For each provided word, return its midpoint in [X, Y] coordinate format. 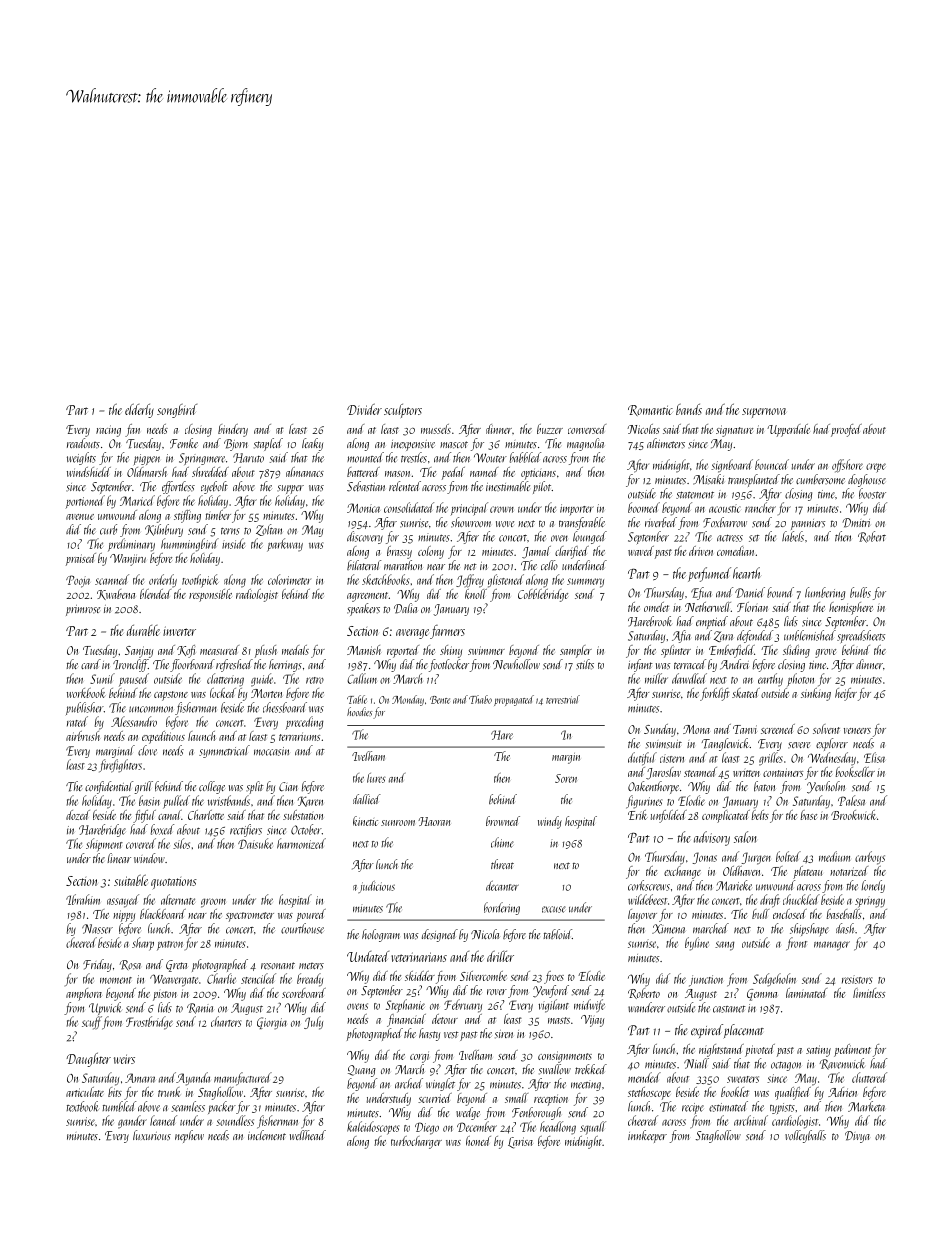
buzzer [550, 429]
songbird [177, 411]
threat [502, 864]
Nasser [97, 929]
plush [266, 651]
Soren [566, 778]
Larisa [520, 1143]
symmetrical [224, 751]
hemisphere [851, 608]
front [796, 944]
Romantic [650, 410]
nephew [189, 1136]
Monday [408, 700]
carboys [870, 858]
